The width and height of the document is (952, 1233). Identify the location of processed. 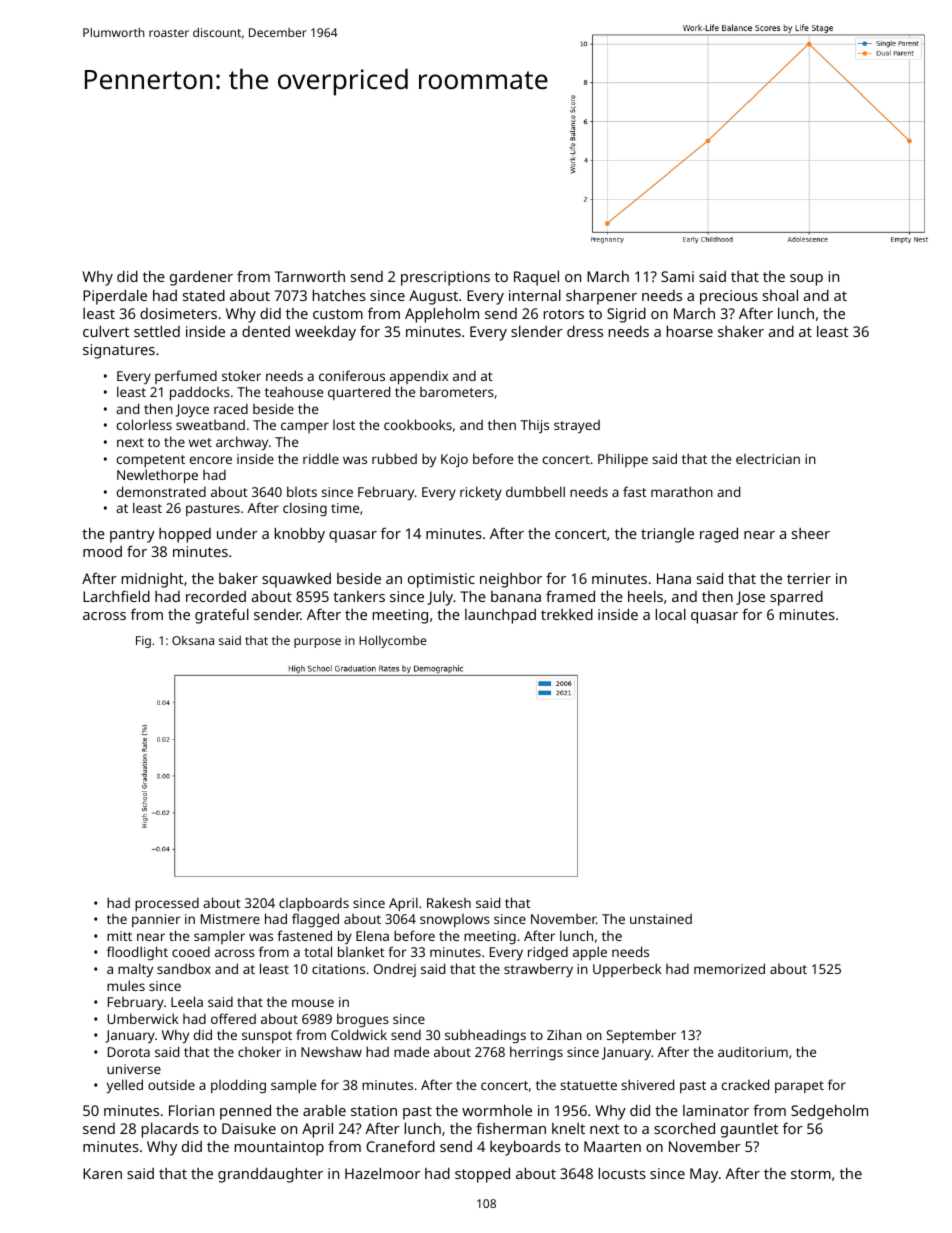
(167, 904).
